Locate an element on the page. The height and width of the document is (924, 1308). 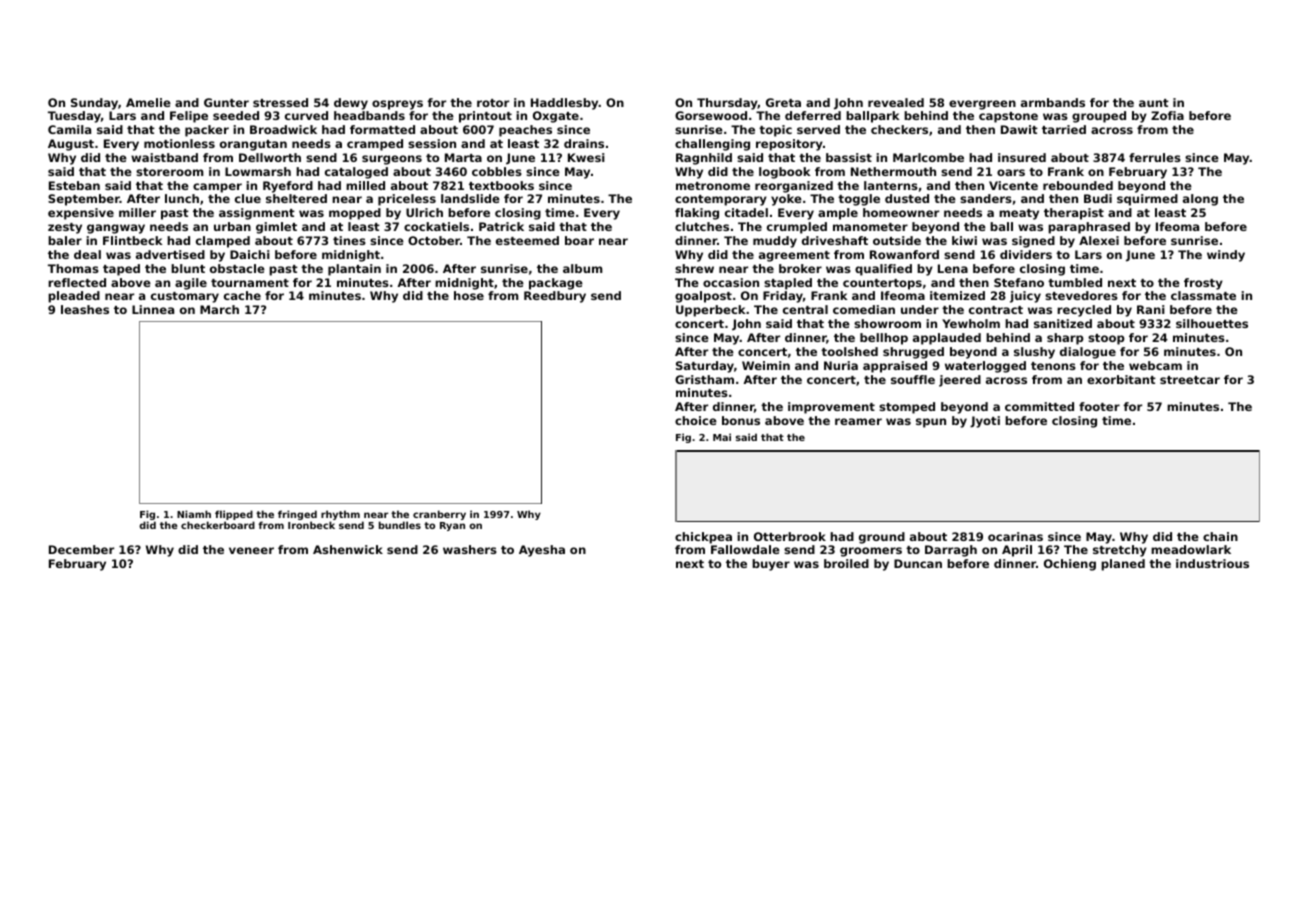
Weimin is located at coordinates (766, 365).
